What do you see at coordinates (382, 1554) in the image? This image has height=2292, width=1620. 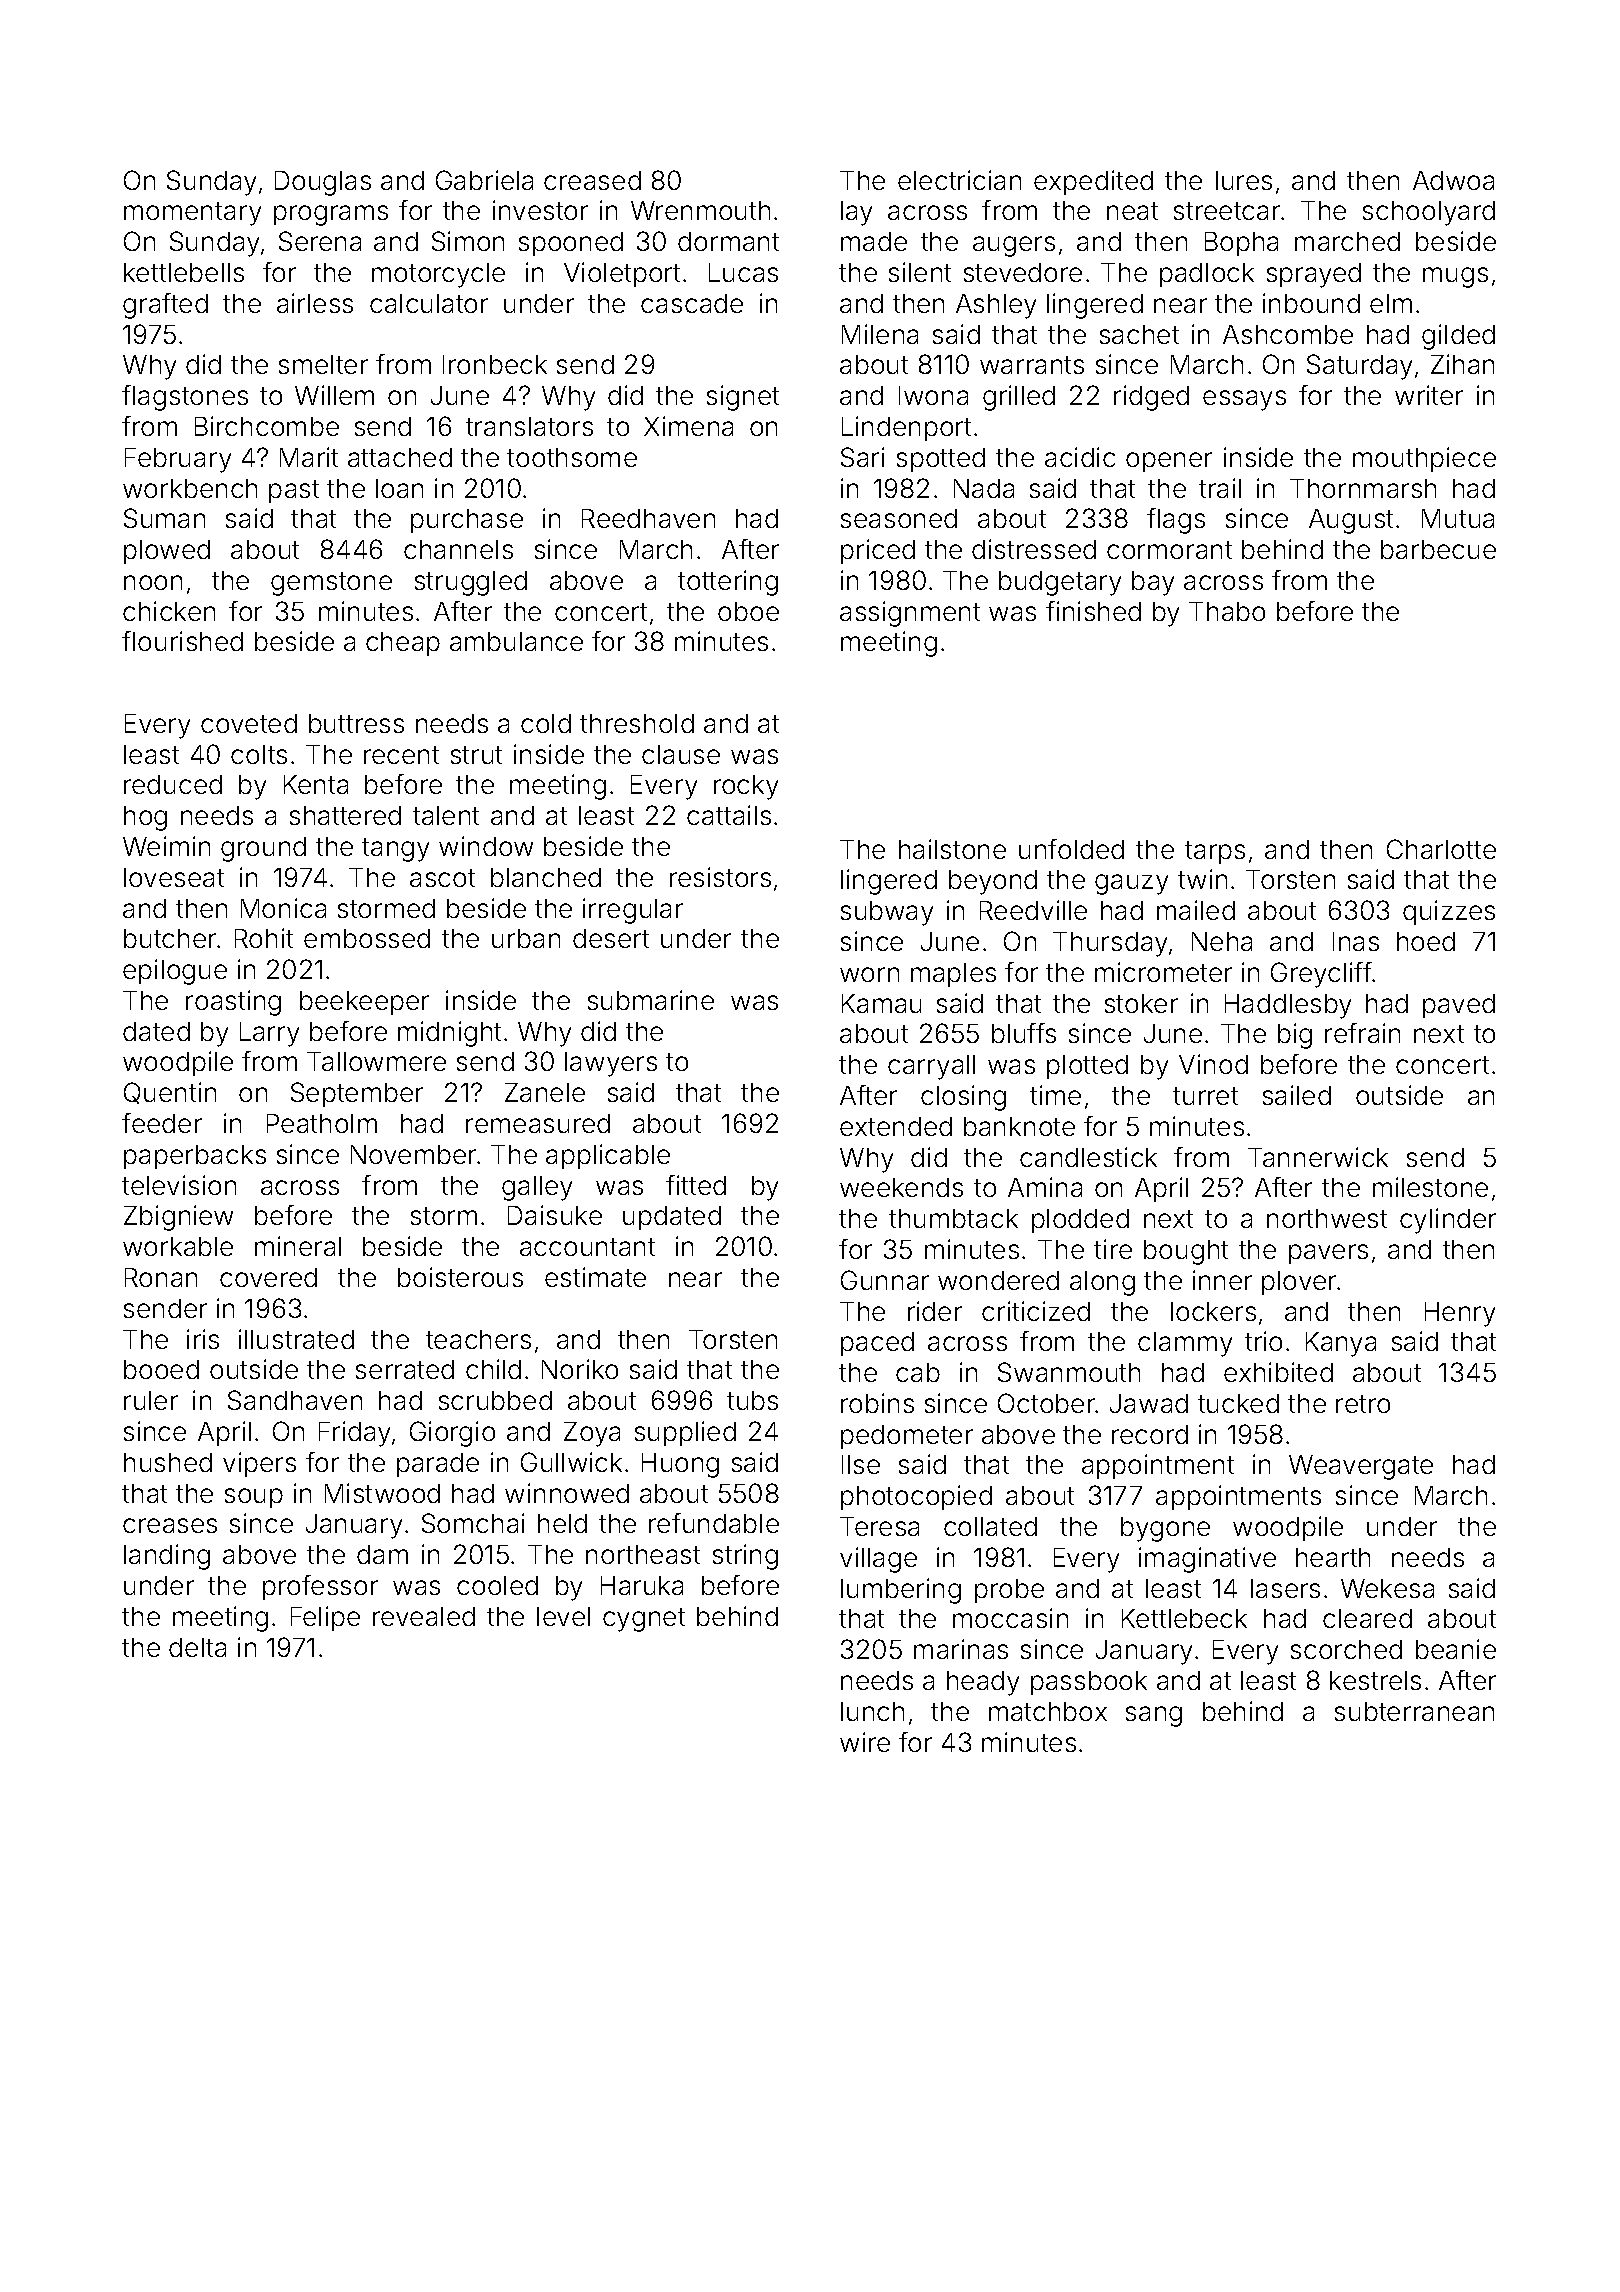 I see `dam` at bounding box center [382, 1554].
